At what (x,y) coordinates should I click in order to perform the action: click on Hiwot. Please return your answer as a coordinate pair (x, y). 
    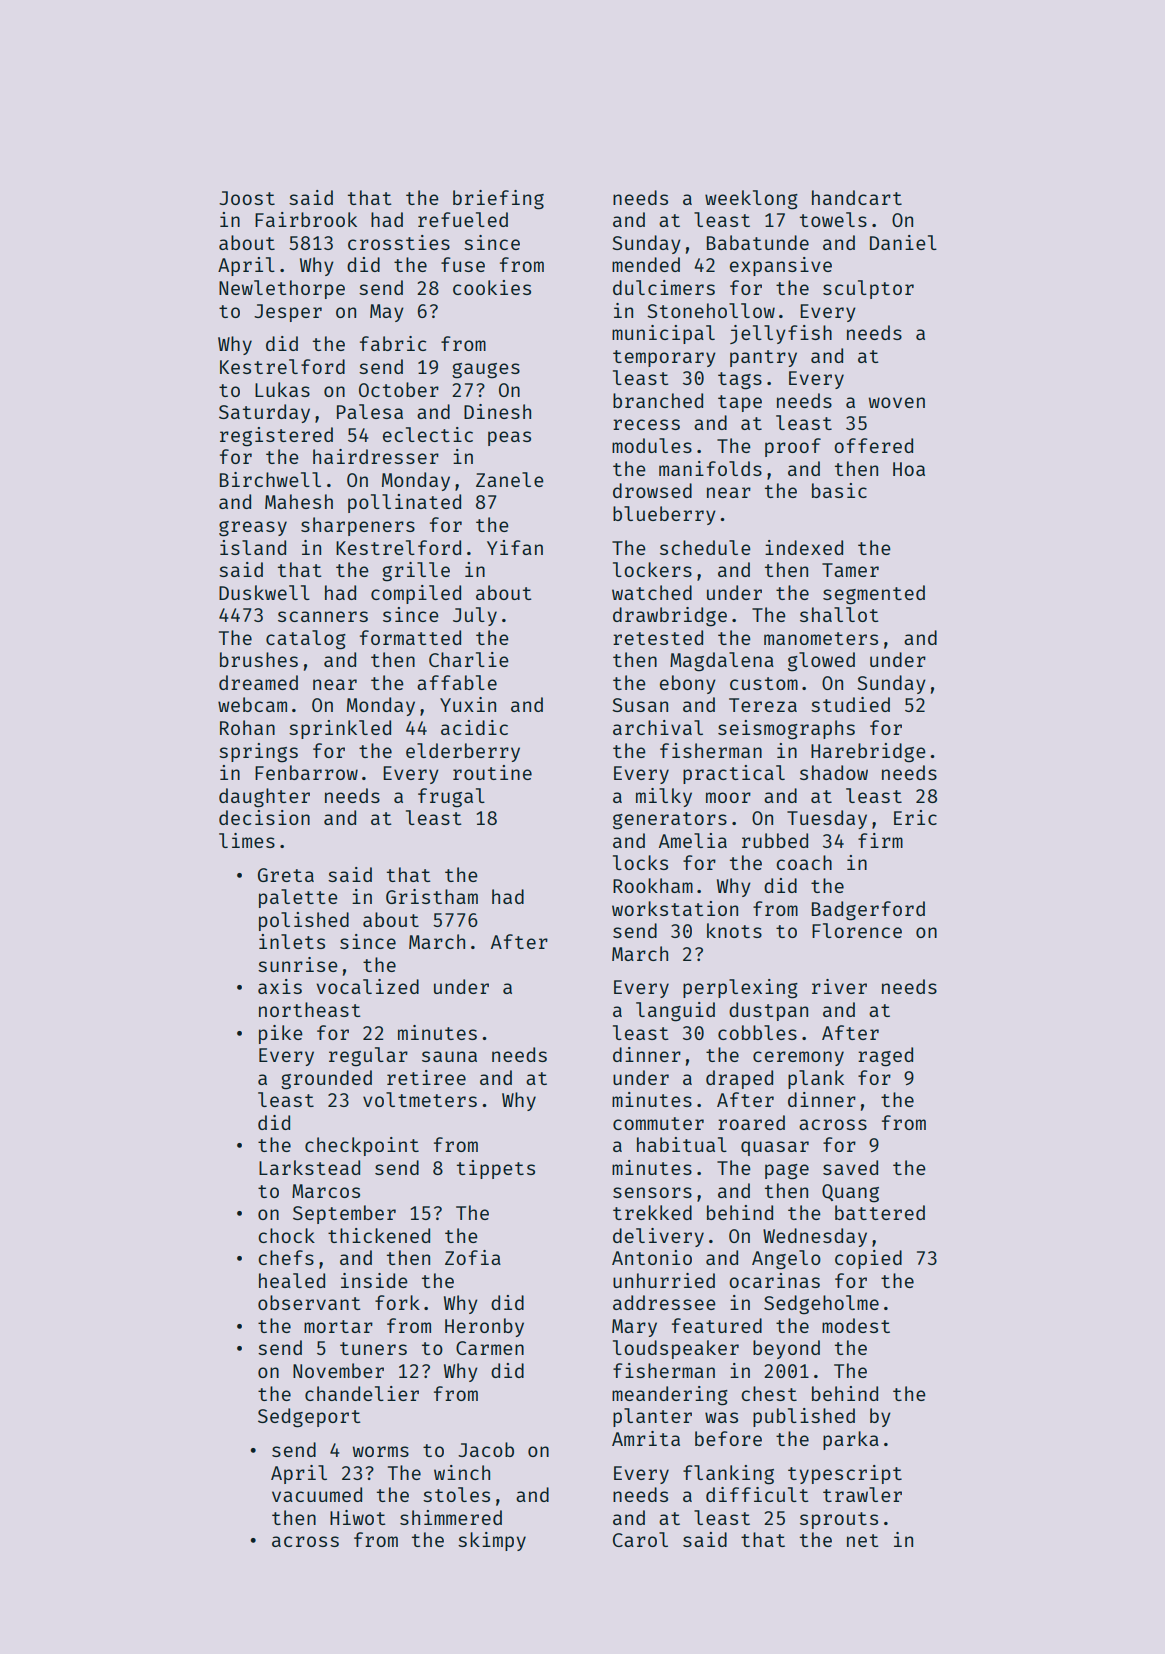
    Looking at the image, I should click on (358, 1517).
